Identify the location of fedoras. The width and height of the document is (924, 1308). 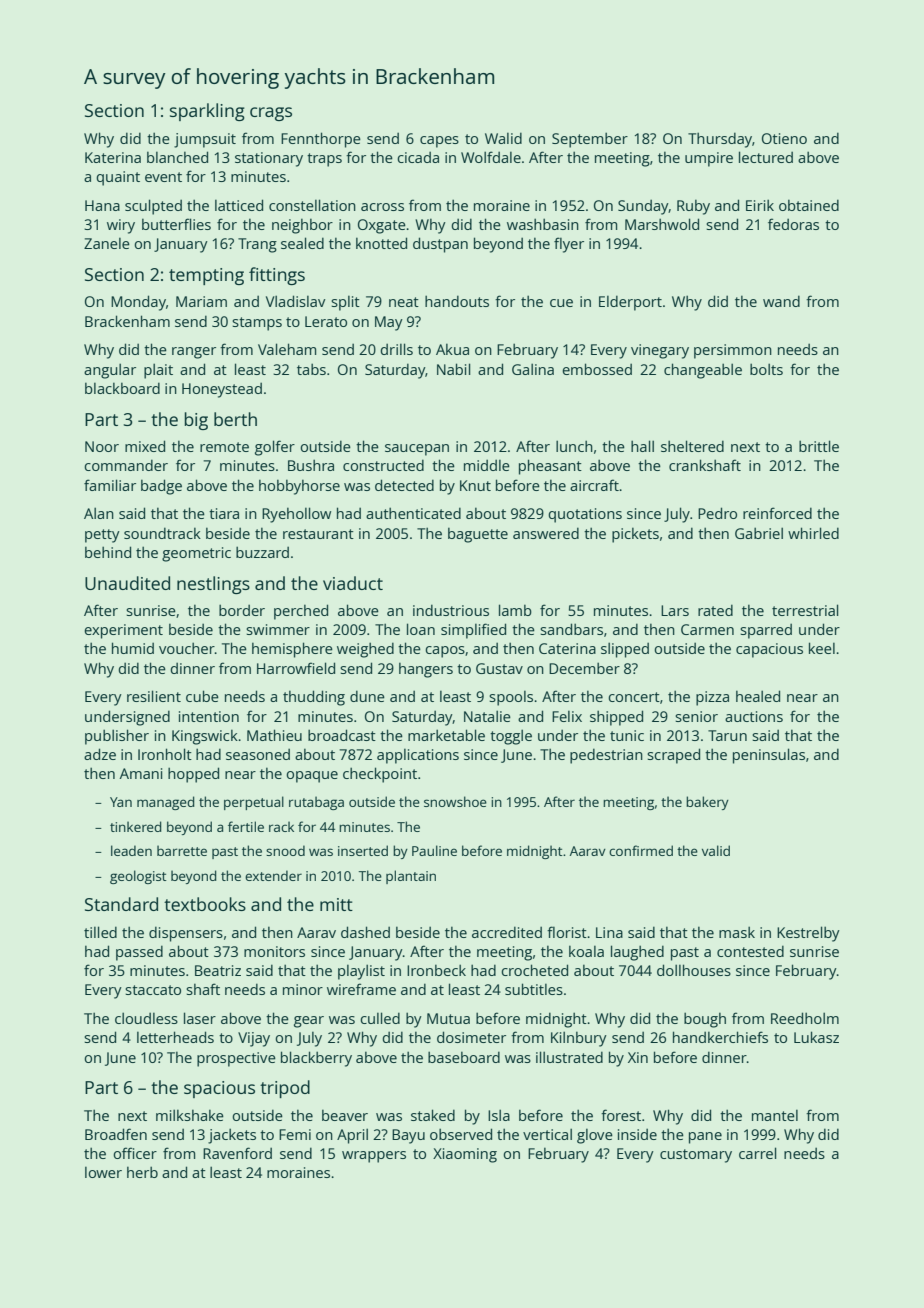
(793, 224).
